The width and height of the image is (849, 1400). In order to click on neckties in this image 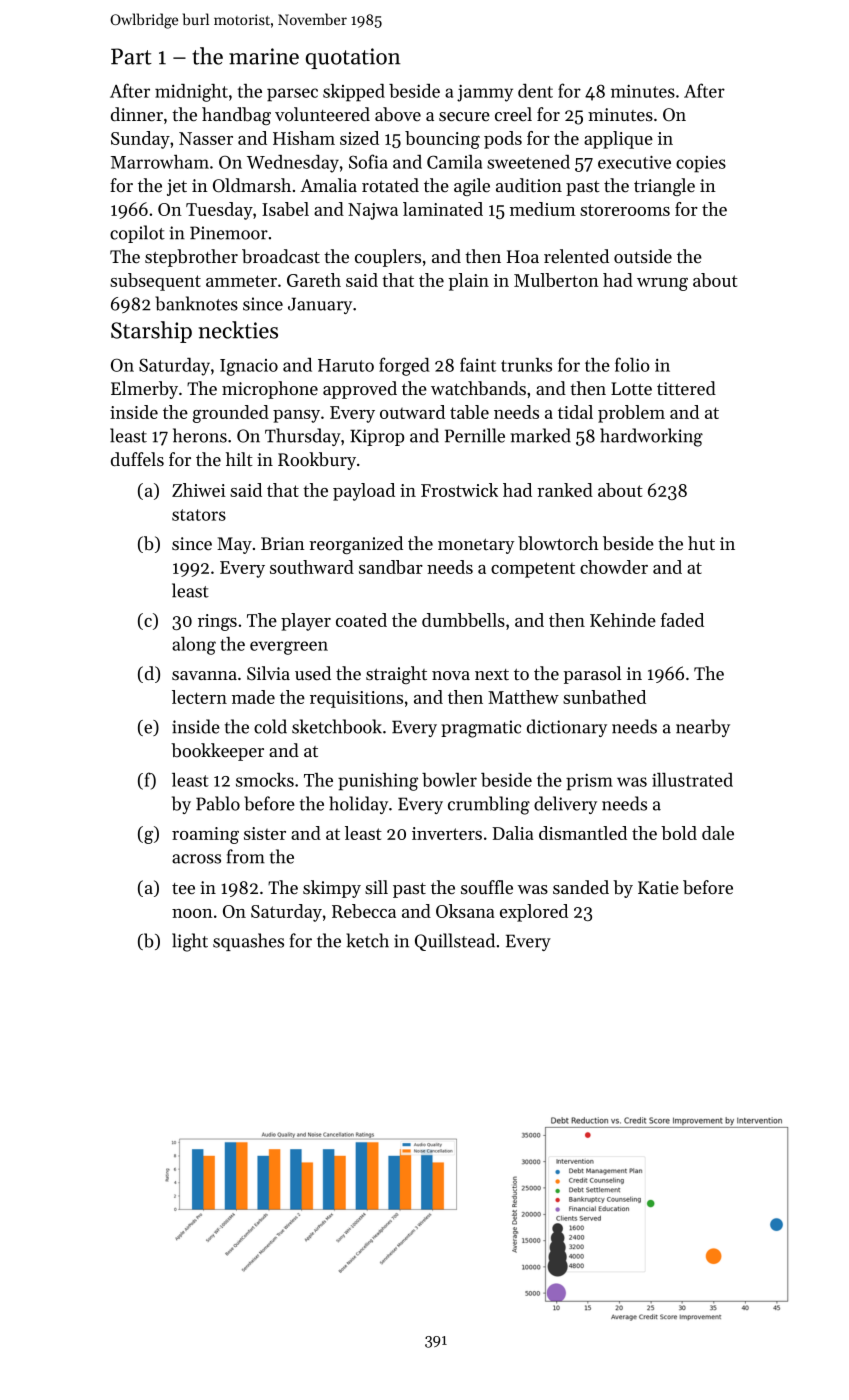, I will do `click(238, 330)`.
